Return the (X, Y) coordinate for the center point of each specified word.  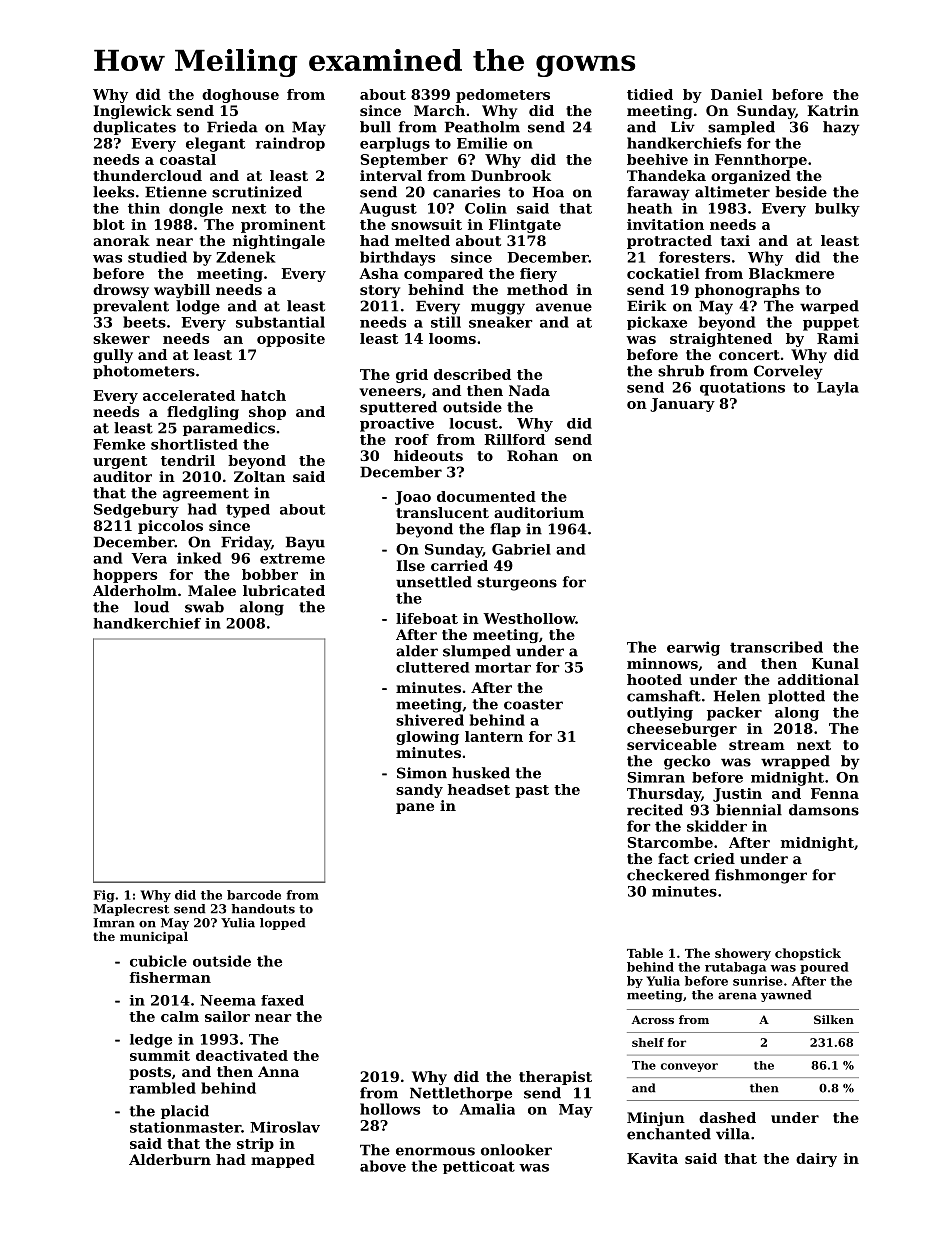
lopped (282, 924)
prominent (283, 226)
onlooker (516, 1150)
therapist (555, 1078)
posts (150, 1073)
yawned (786, 996)
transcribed (776, 647)
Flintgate (525, 226)
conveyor (689, 1067)
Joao (413, 498)
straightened (721, 340)
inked (199, 558)
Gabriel (521, 549)
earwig (693, 648)
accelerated (189, 395)
